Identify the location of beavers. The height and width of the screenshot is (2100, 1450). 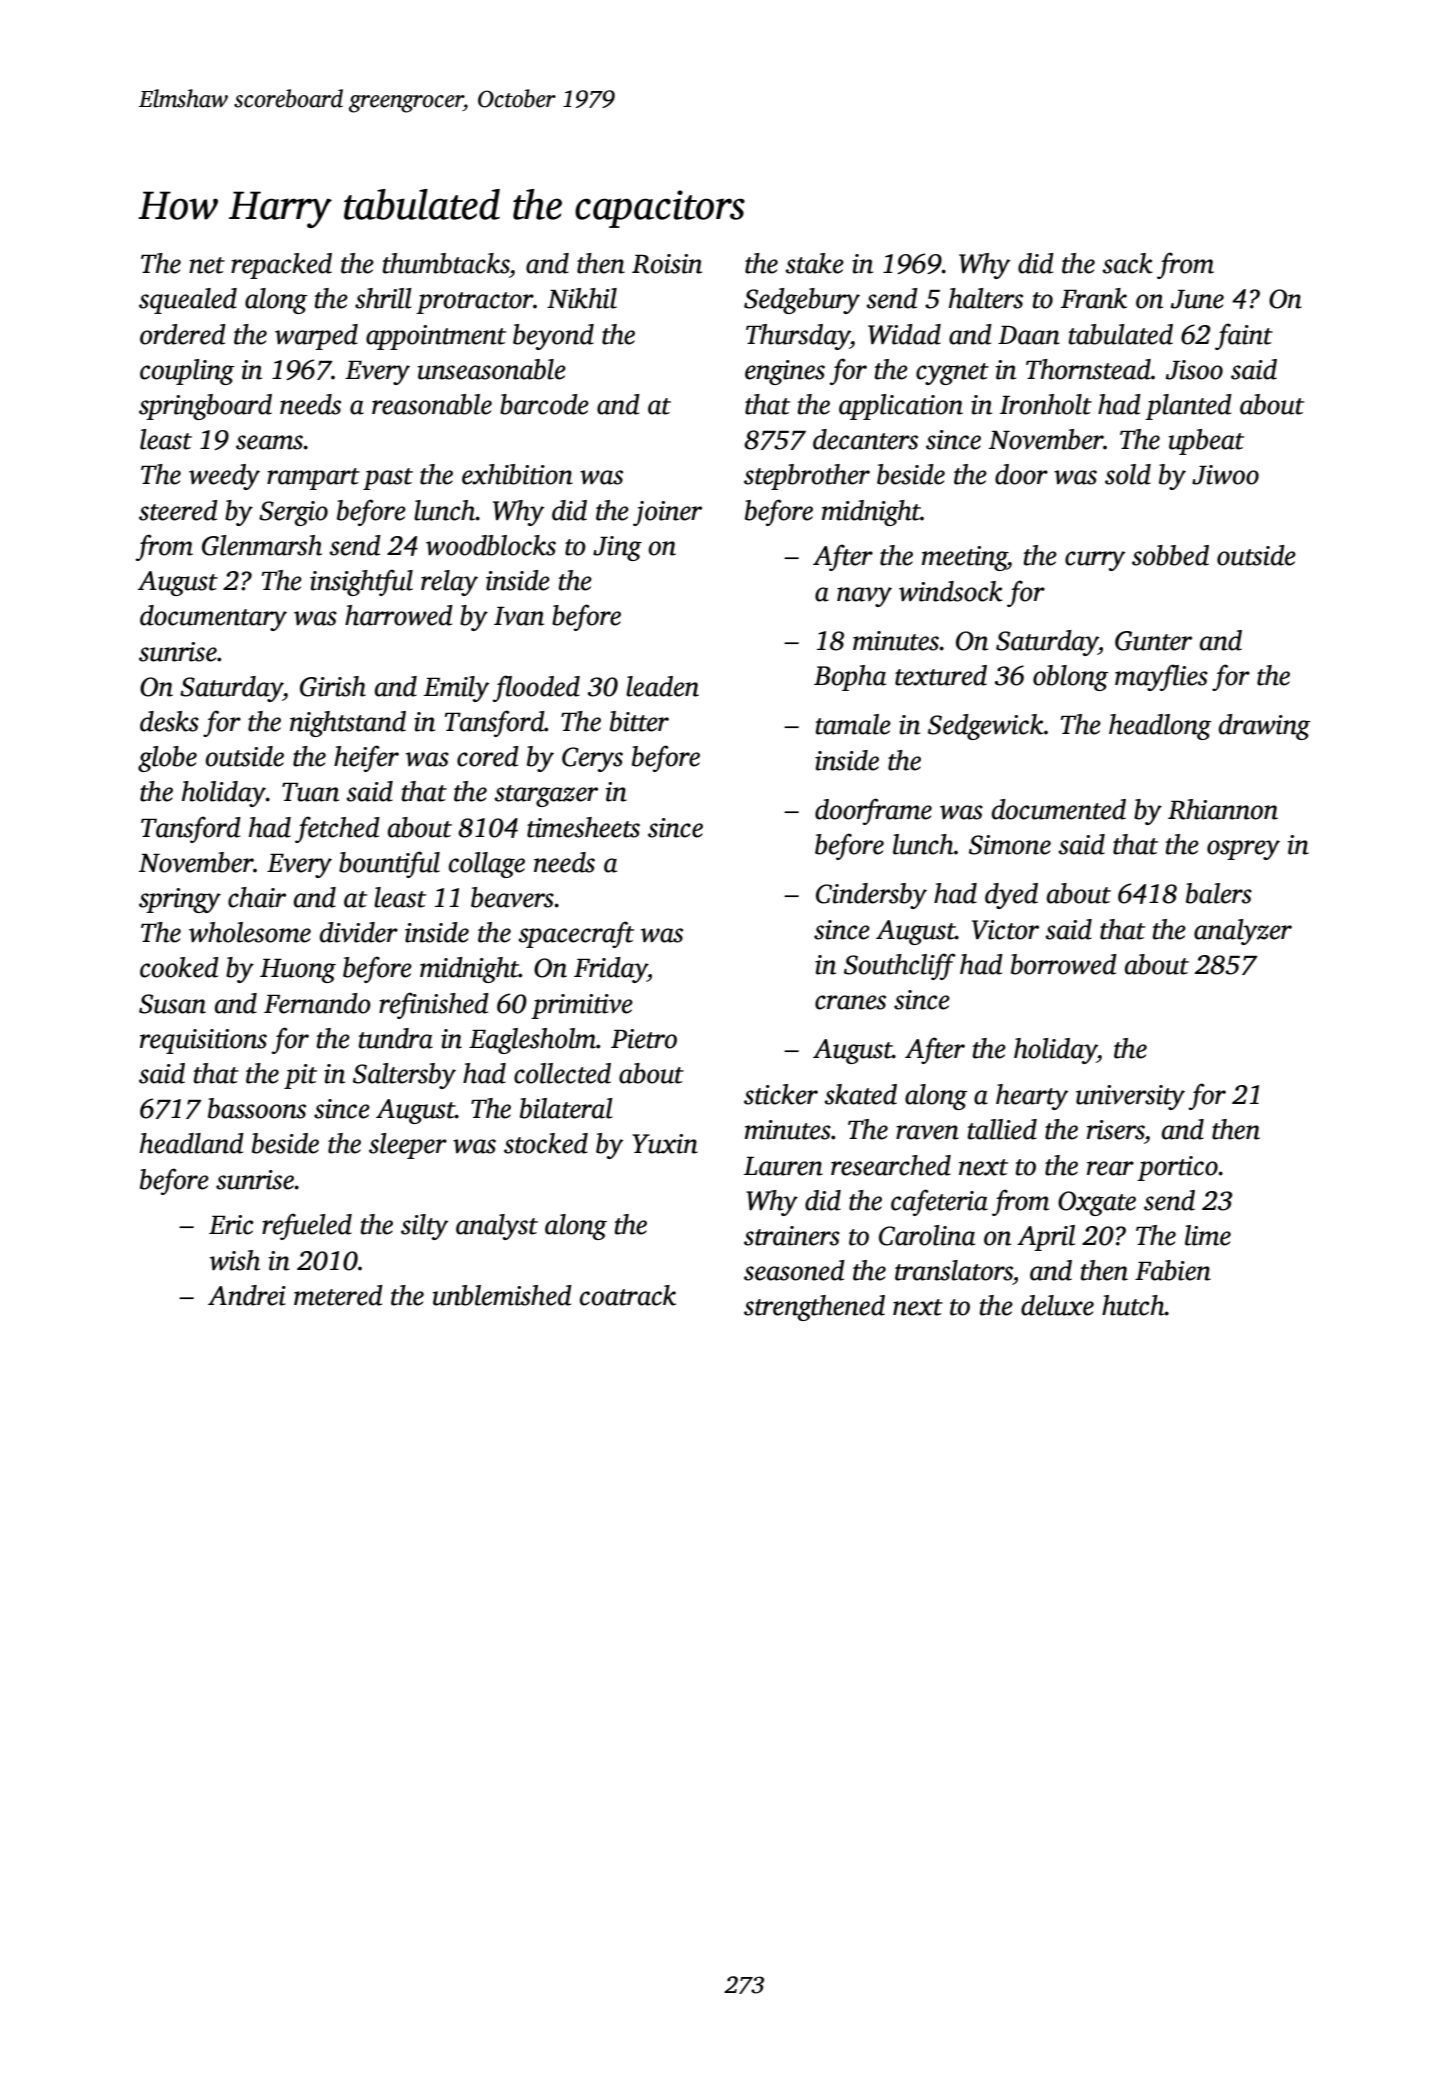
(512, 897).
